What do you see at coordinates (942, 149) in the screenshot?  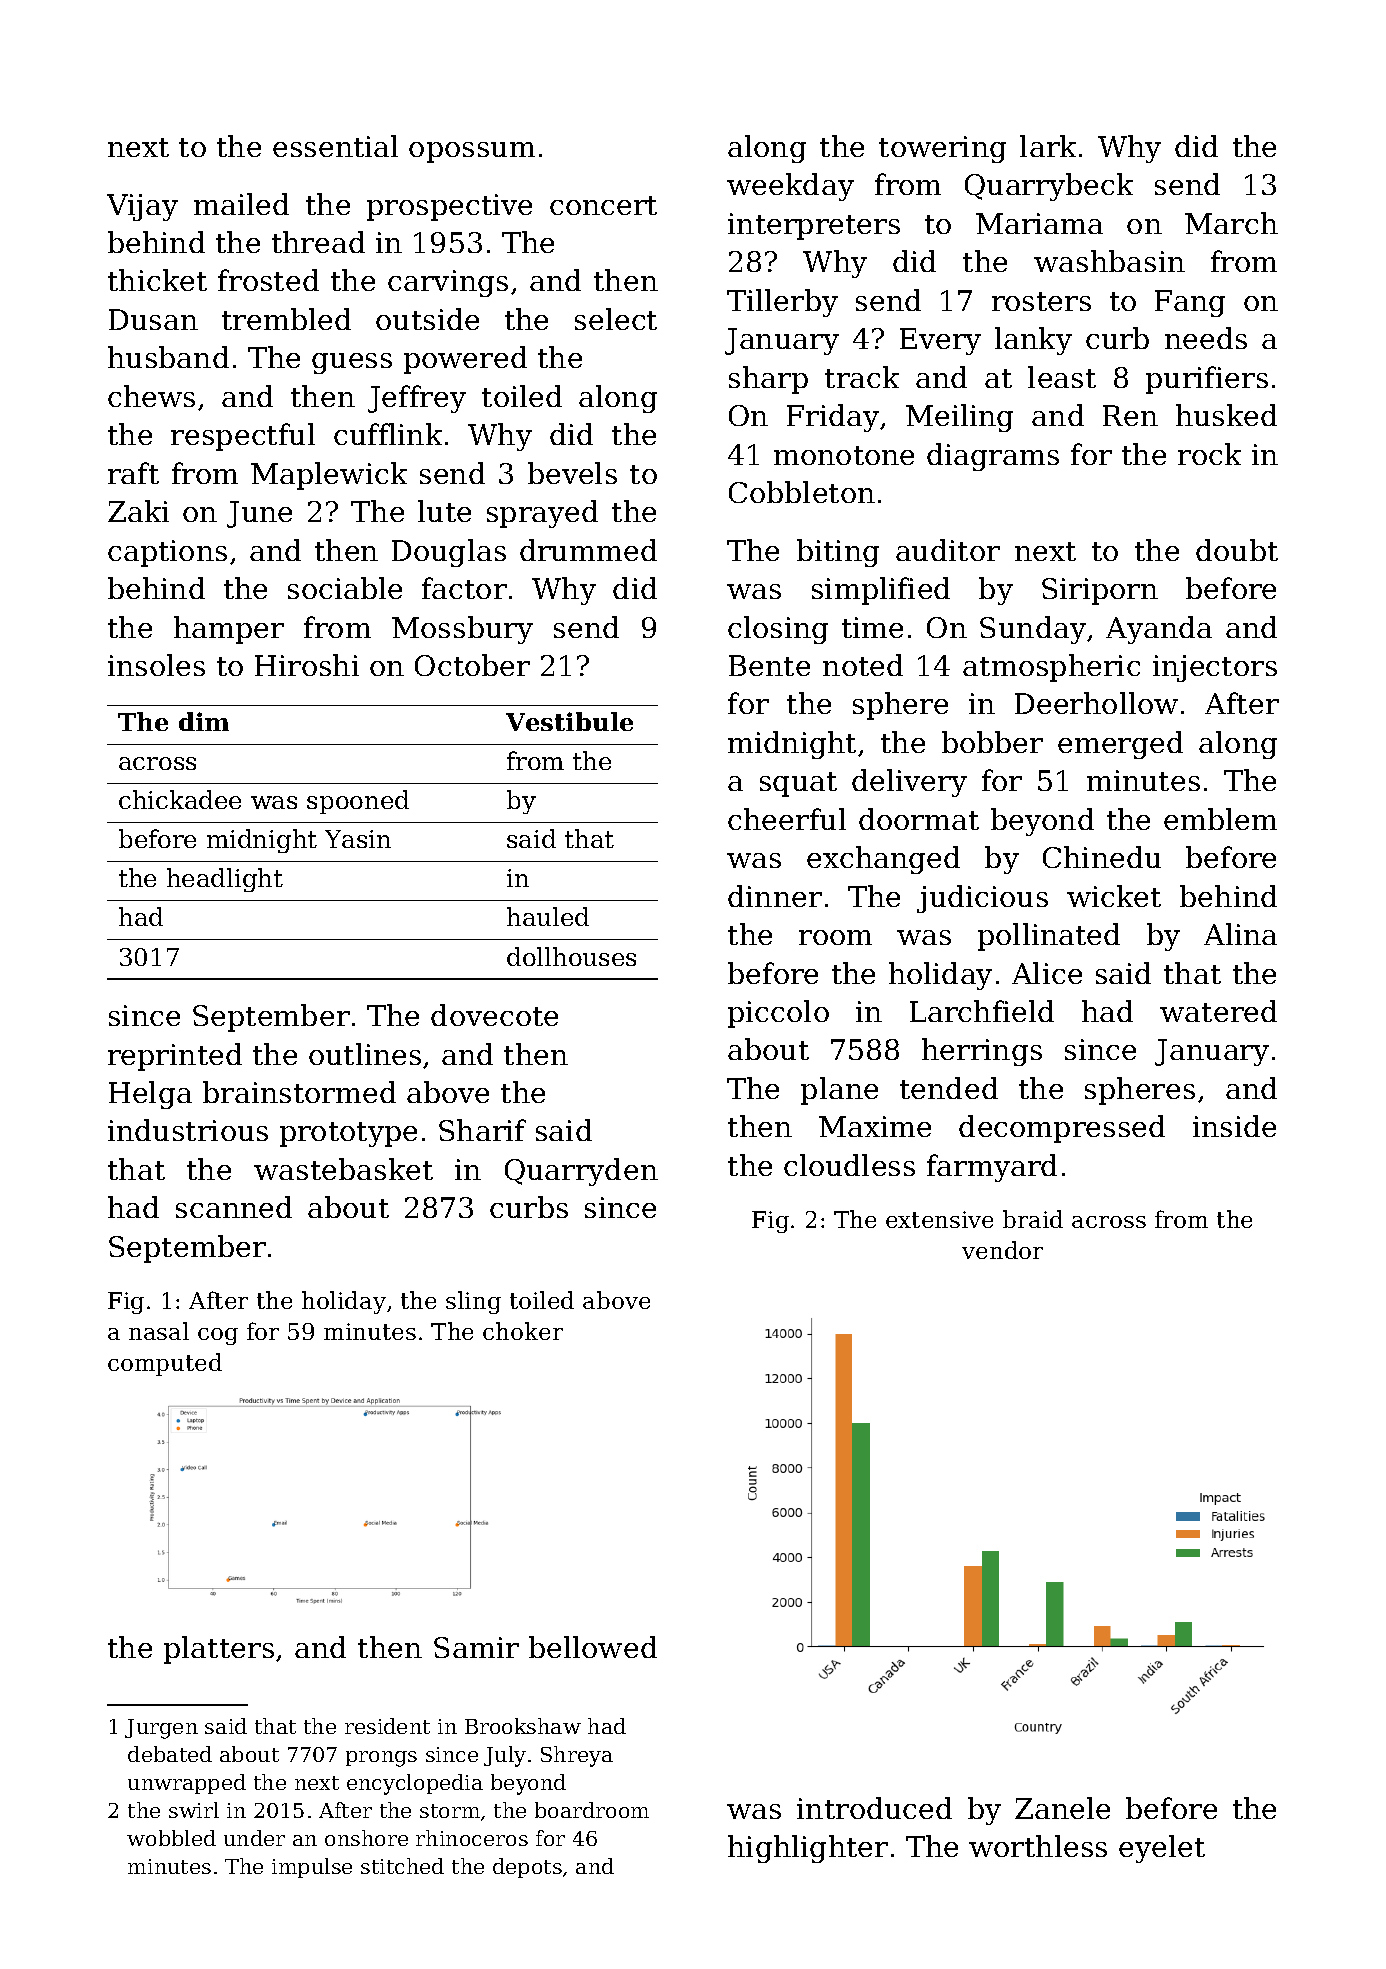 I see `towering` at bounding box center [942, 149].
